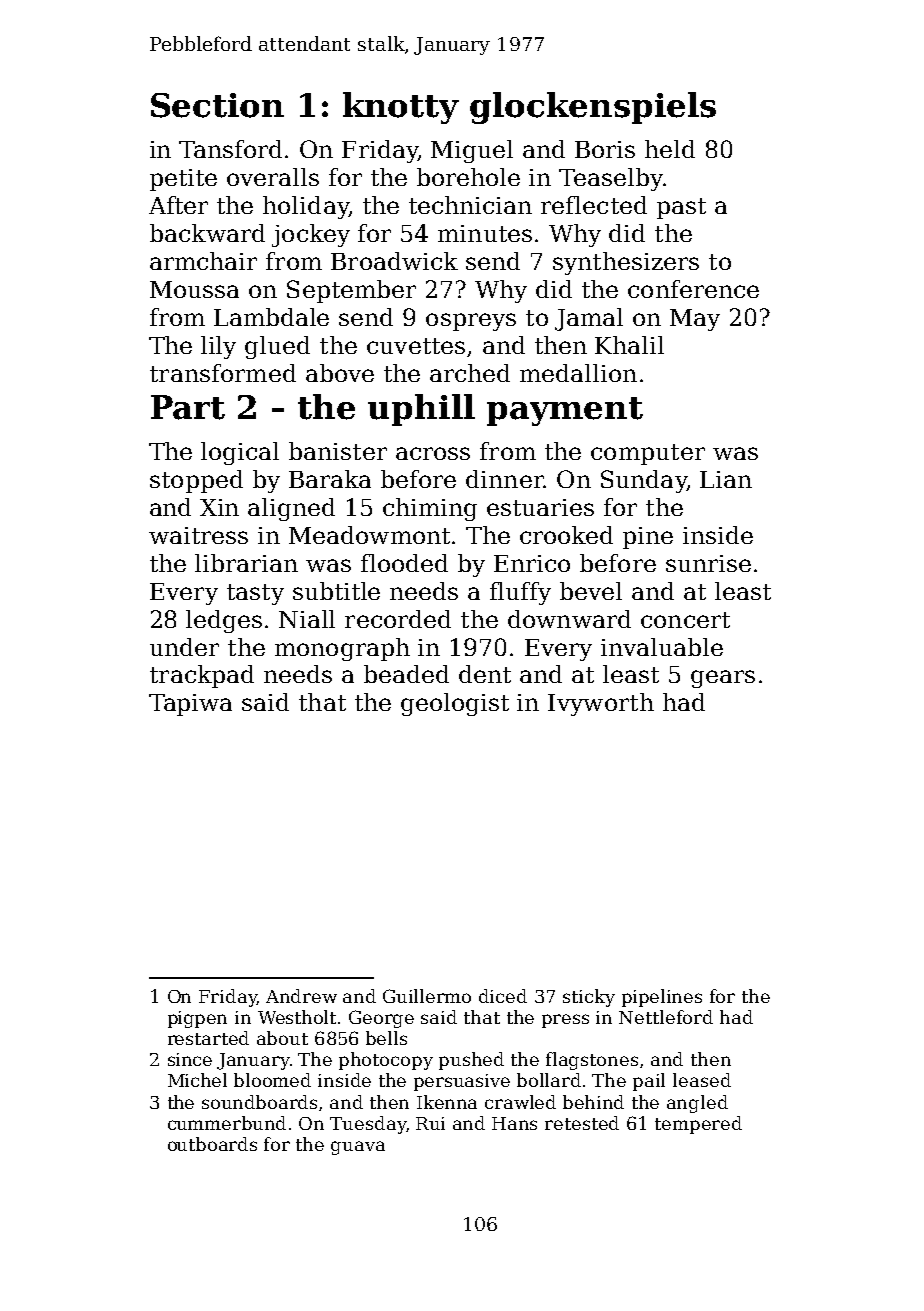 This document has height=1311, width=924. What do you see at coordinates (212, 1144) in the document?
I see `outboards` at bounding box center [212, 1144].
